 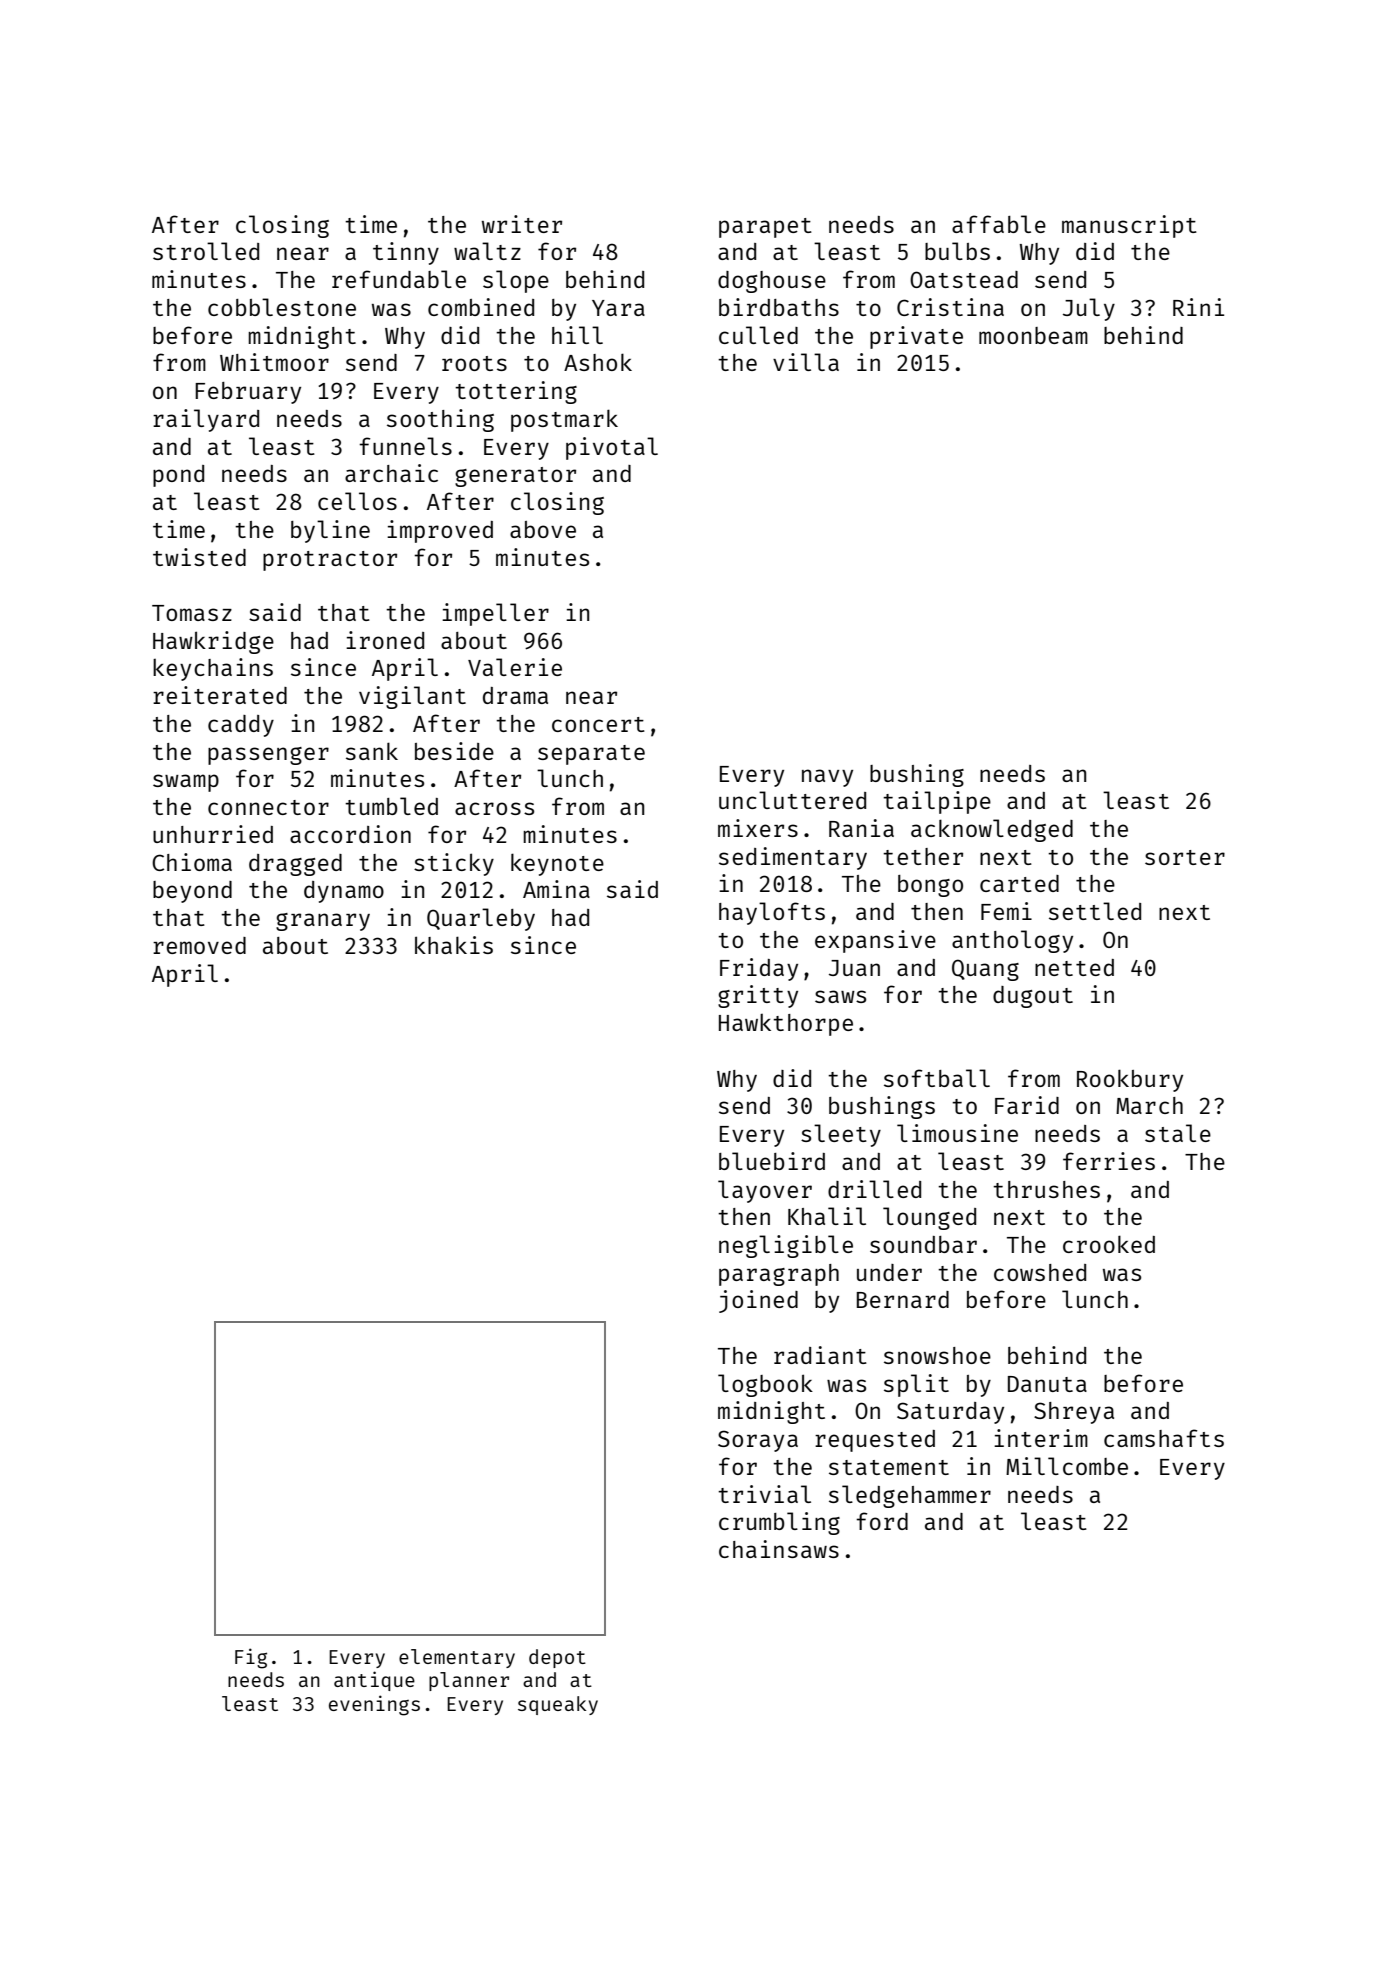 What do you see at coordinates (558, 1705) in the image?
I see `squeaky` at bounding box center [558, 1705].
